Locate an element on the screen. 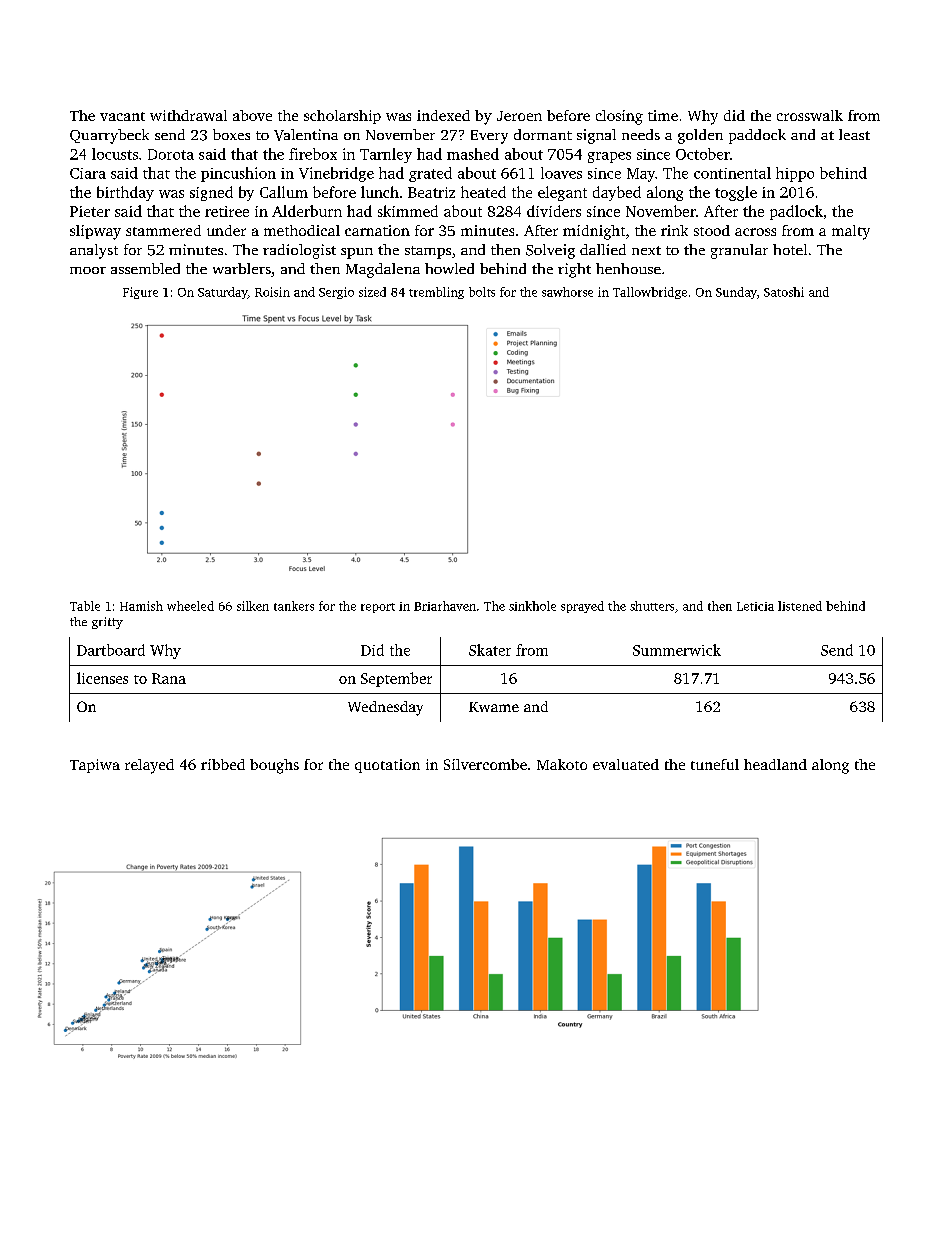 Image resolution: width=952 pixels, height=1233 pixels. Silvercombe is located at coordinates (485, 764).
